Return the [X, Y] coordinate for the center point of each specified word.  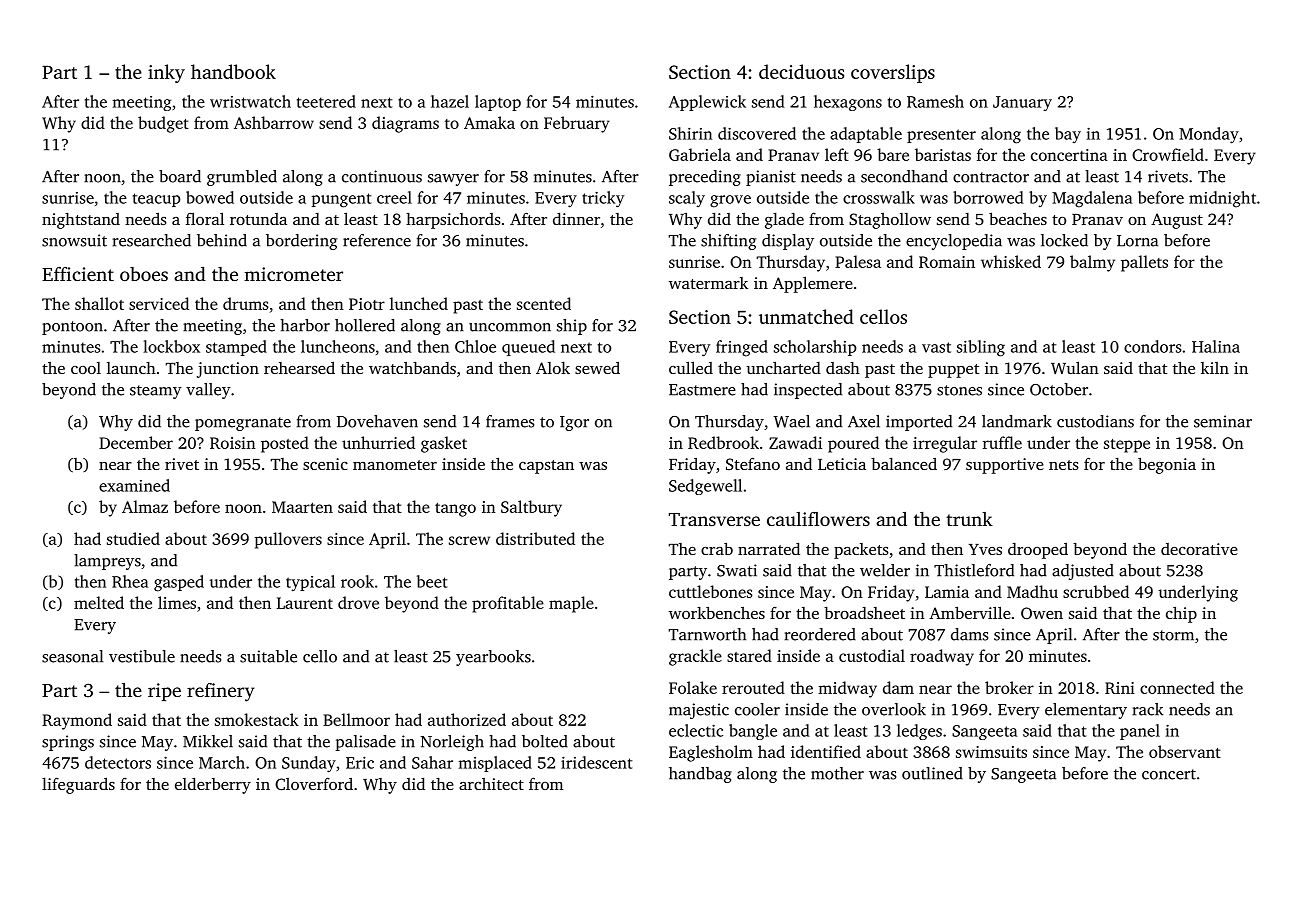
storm [1173, 635]
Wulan [1075, 367]
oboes [144, 274]
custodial [872, 655]
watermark [708, 283]
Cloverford [314, 783]
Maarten [302, 507]
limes [177, 602]
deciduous [801, 71]
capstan [546, 467]
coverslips [893, 73]
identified [826, 751]
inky [166, 73]
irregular [945, 444]
